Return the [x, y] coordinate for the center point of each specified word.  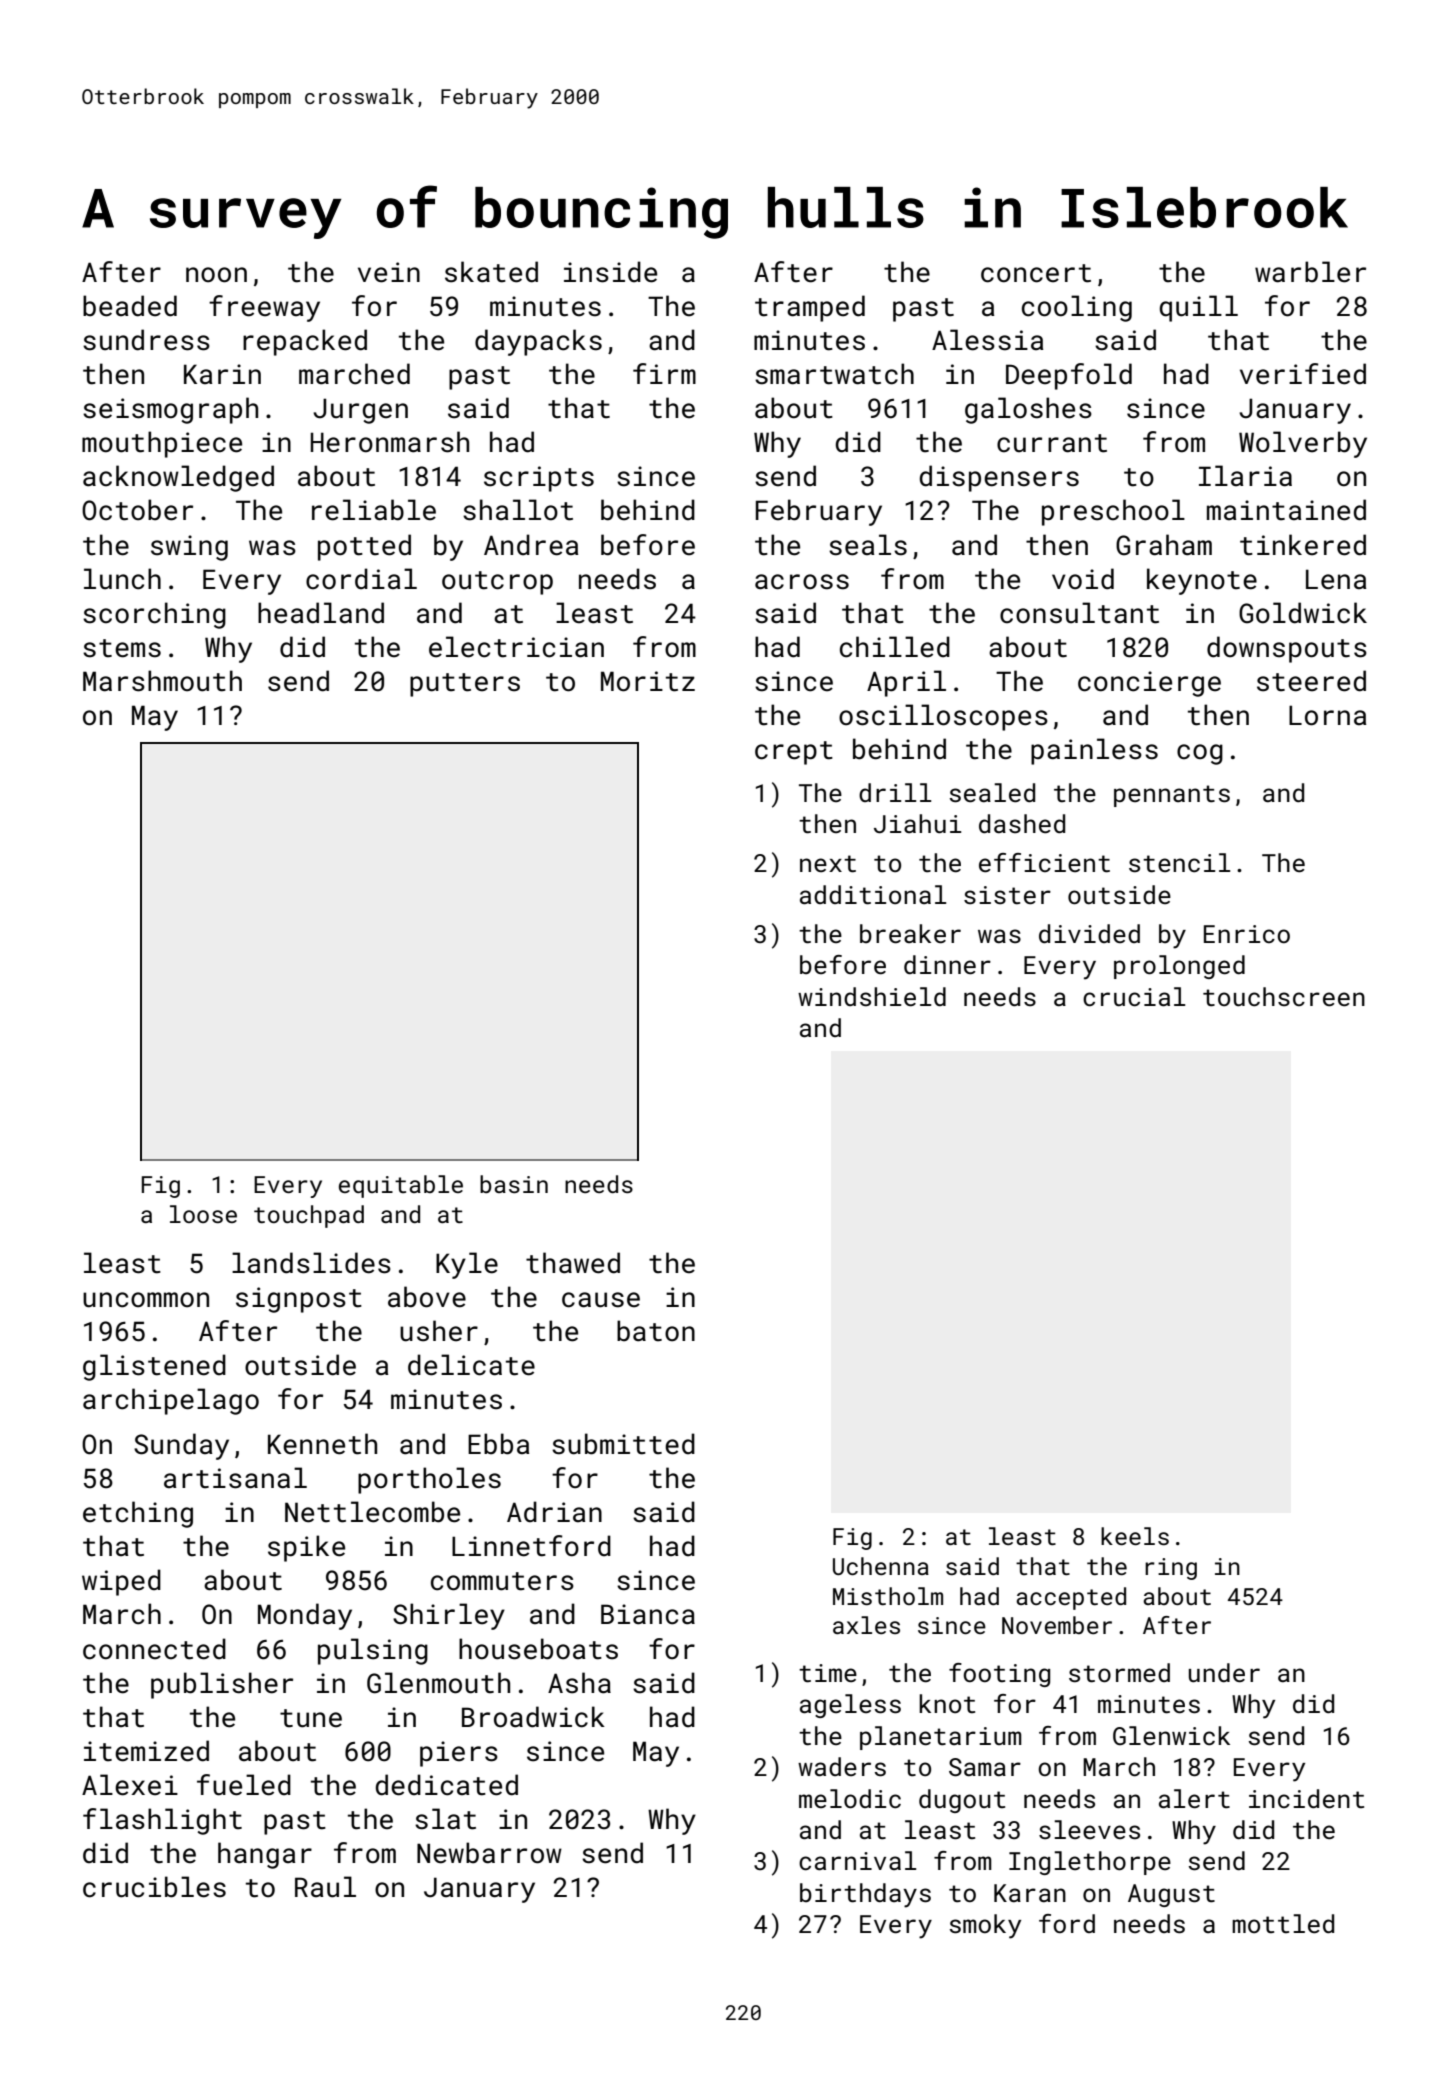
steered [1311, 681]
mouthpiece [162, 444]
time [828, 1673]
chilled [895, 647]
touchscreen [1284, 997]
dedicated [447, 1785]
